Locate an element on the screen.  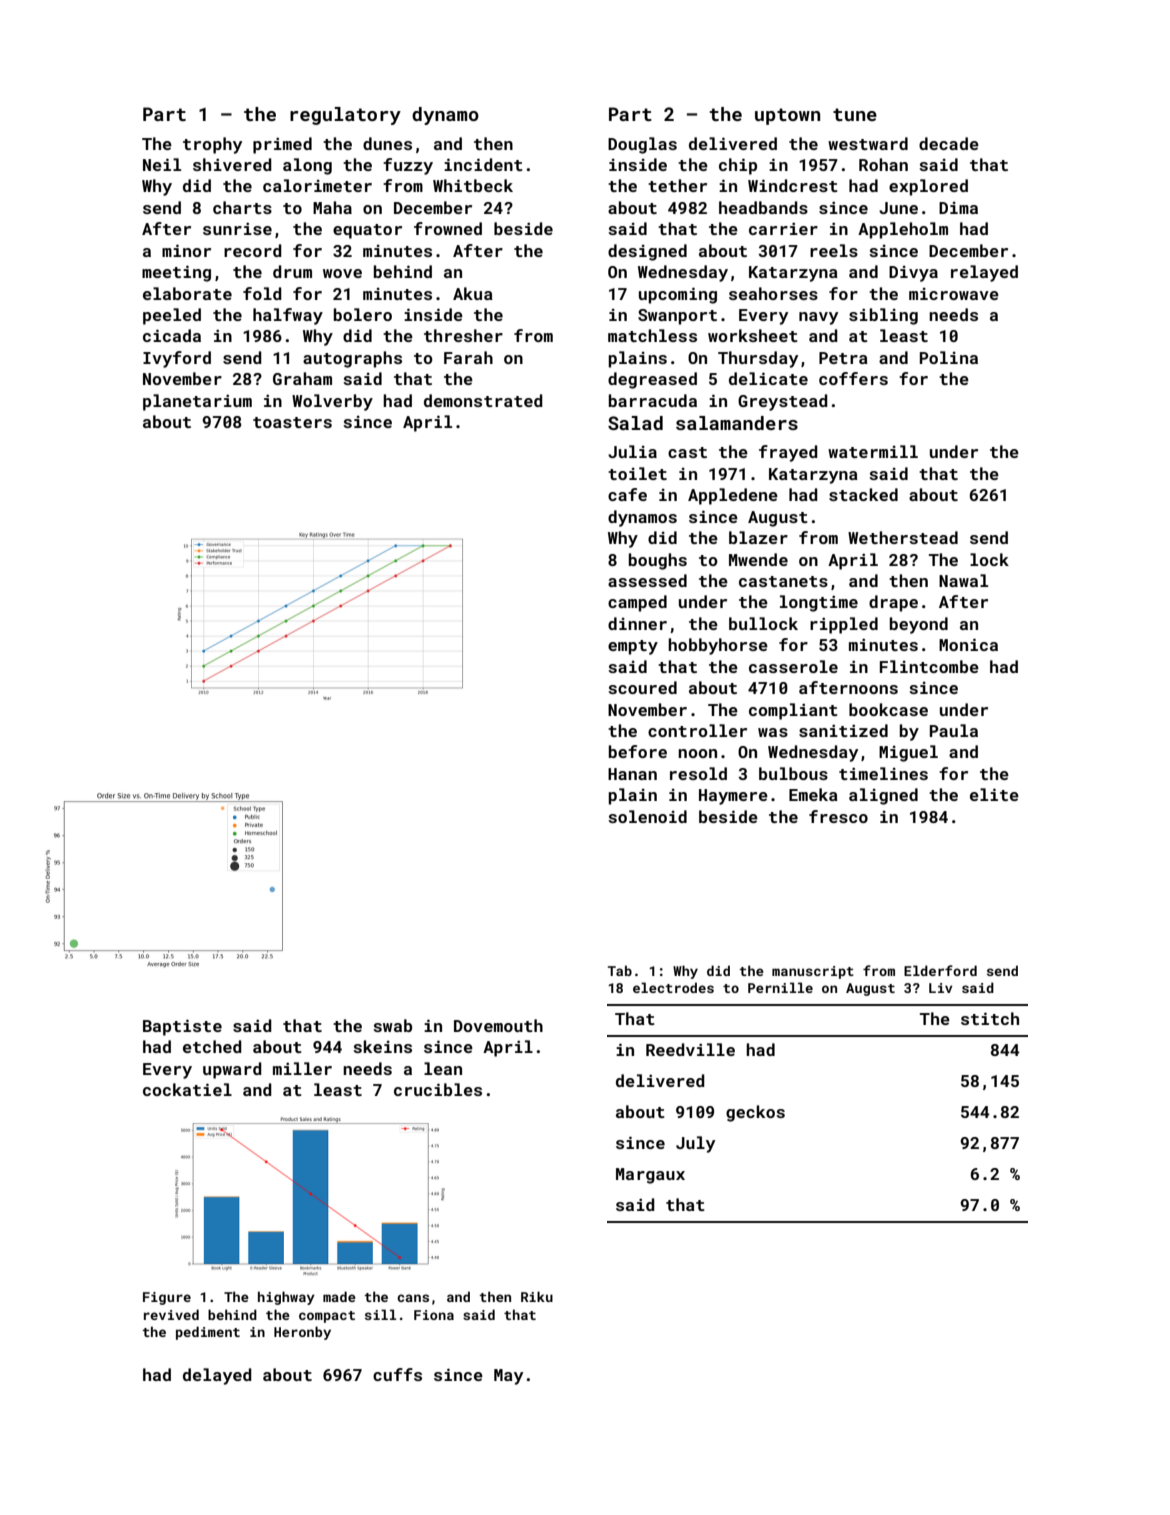
Tab is located at coordinates (620, 970).
